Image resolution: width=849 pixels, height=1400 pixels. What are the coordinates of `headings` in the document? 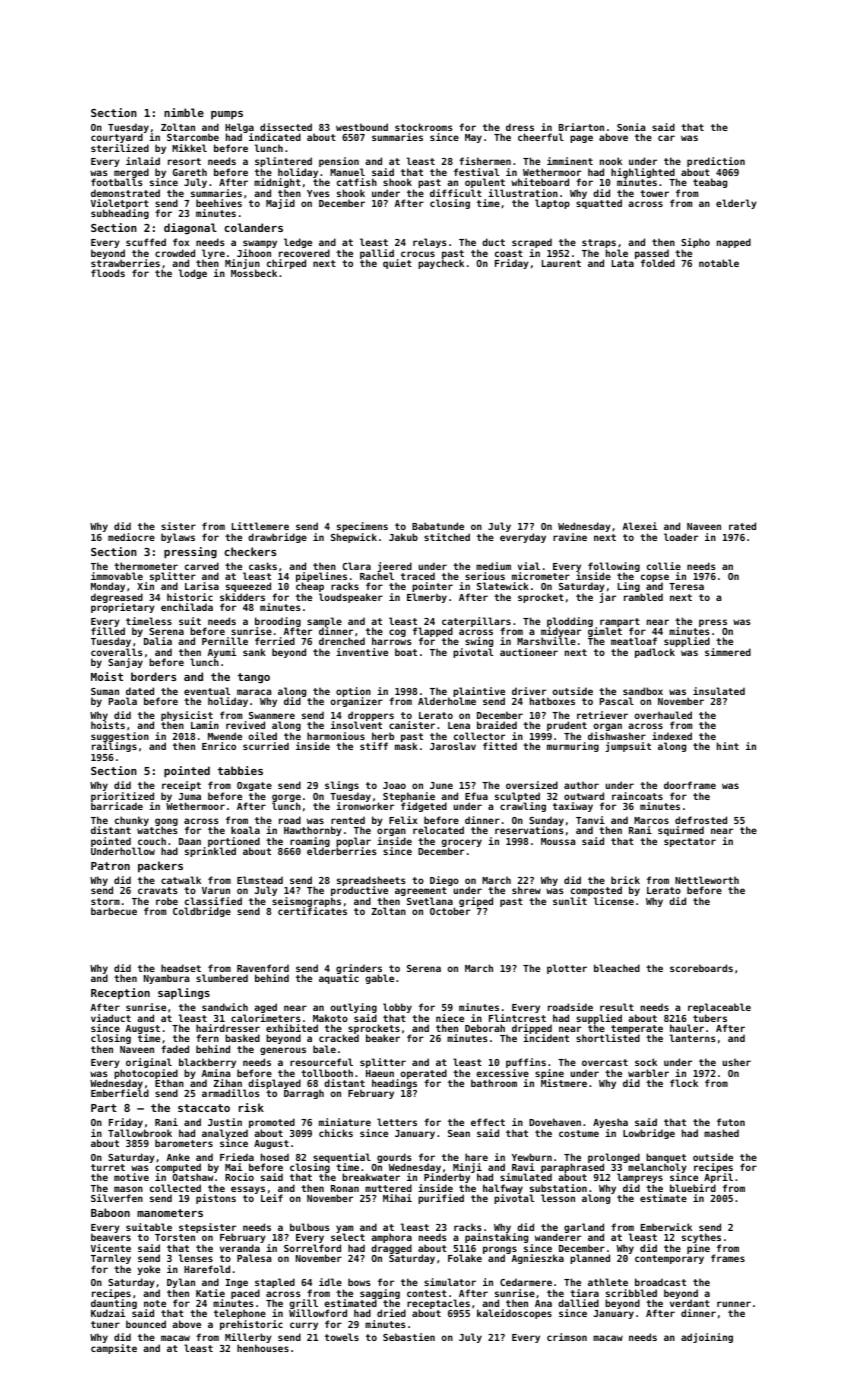 It's located at (394, 1084).
